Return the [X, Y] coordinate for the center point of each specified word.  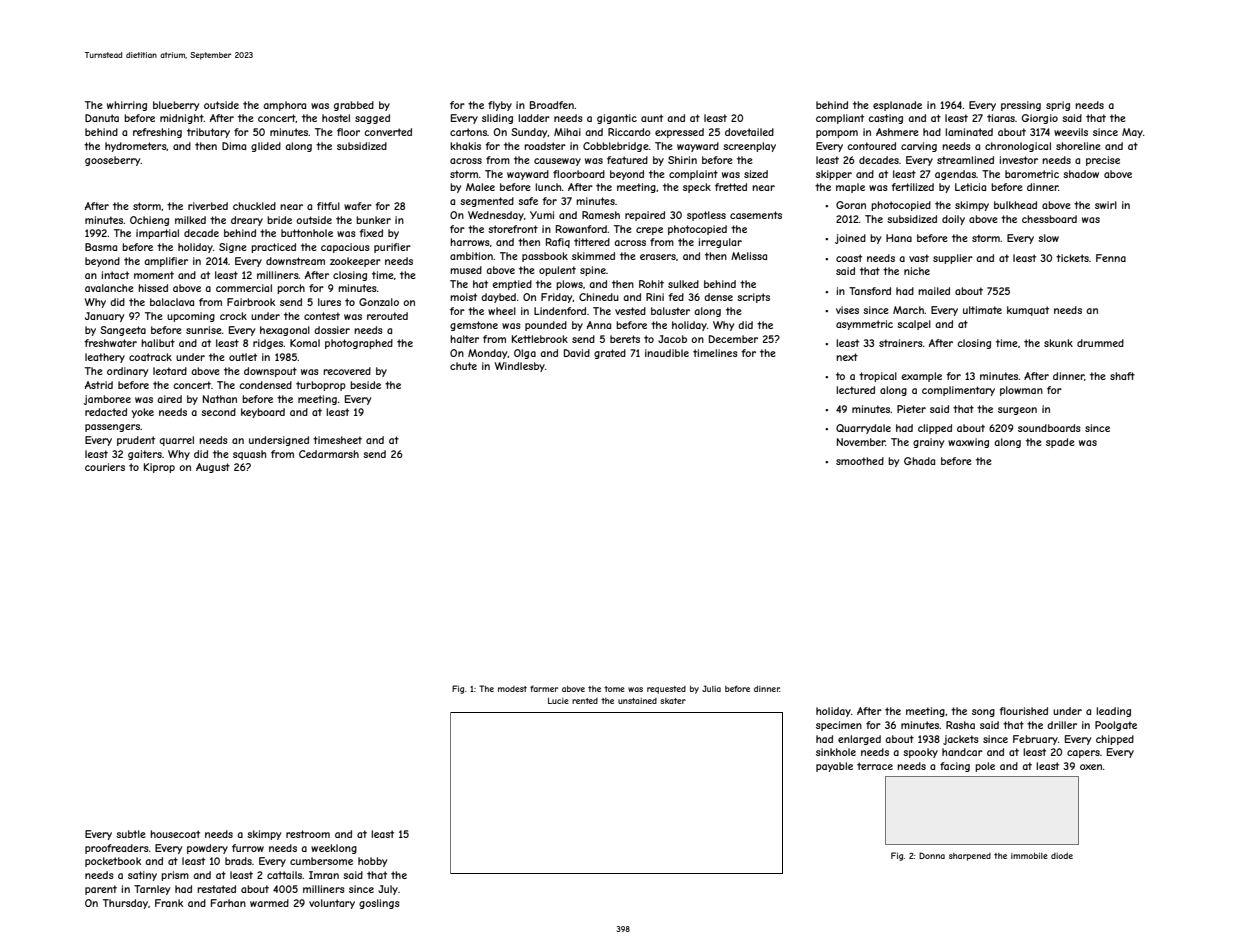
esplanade [897, 106]
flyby [500, 106]
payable [834, 767]
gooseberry [113, 161]
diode [1062, 856]
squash [249, 455]
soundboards [1049, 428]
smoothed [860, 461]
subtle [131, 834]
